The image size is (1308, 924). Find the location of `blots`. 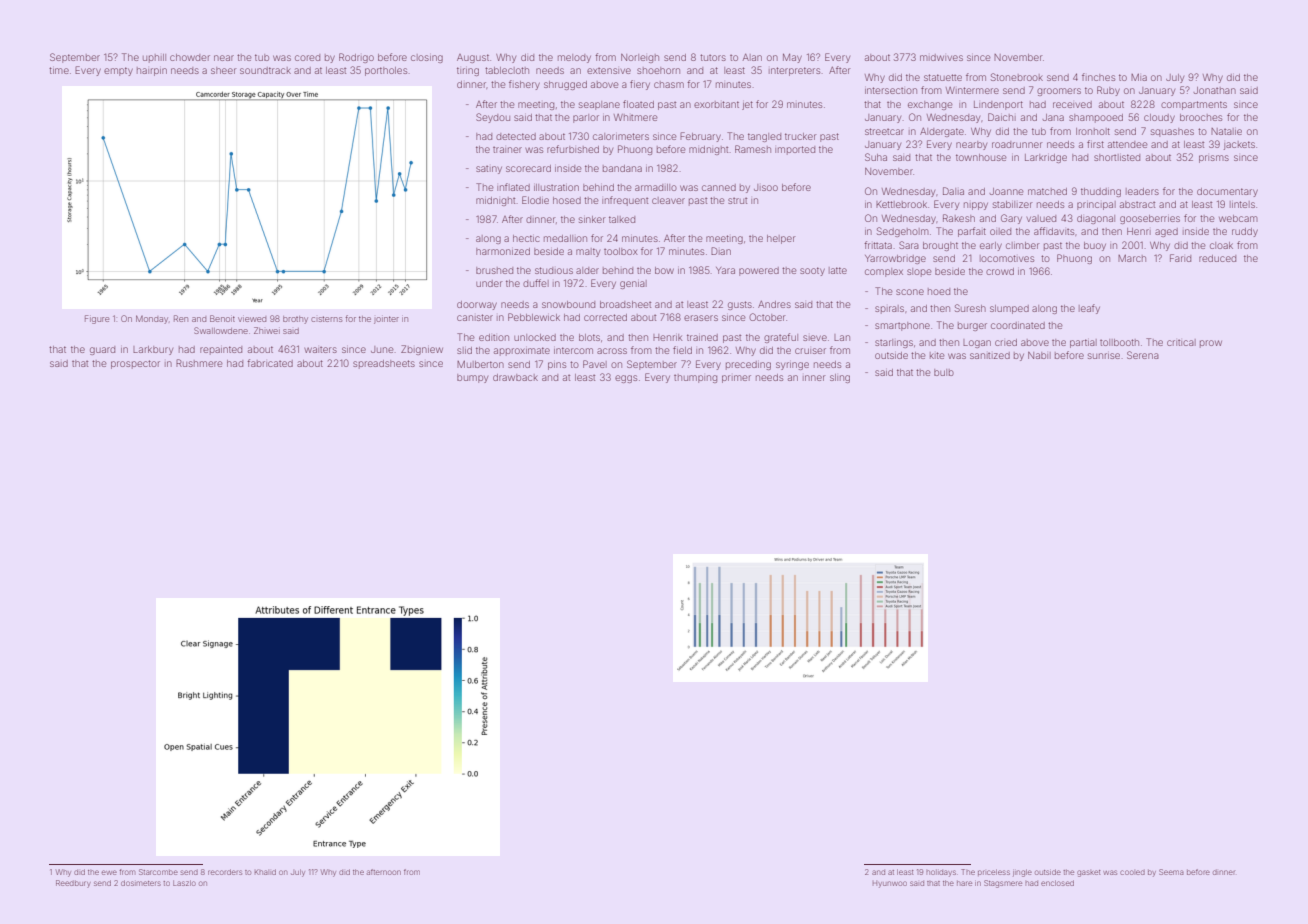

blots is located at coordinates (589, 337).
